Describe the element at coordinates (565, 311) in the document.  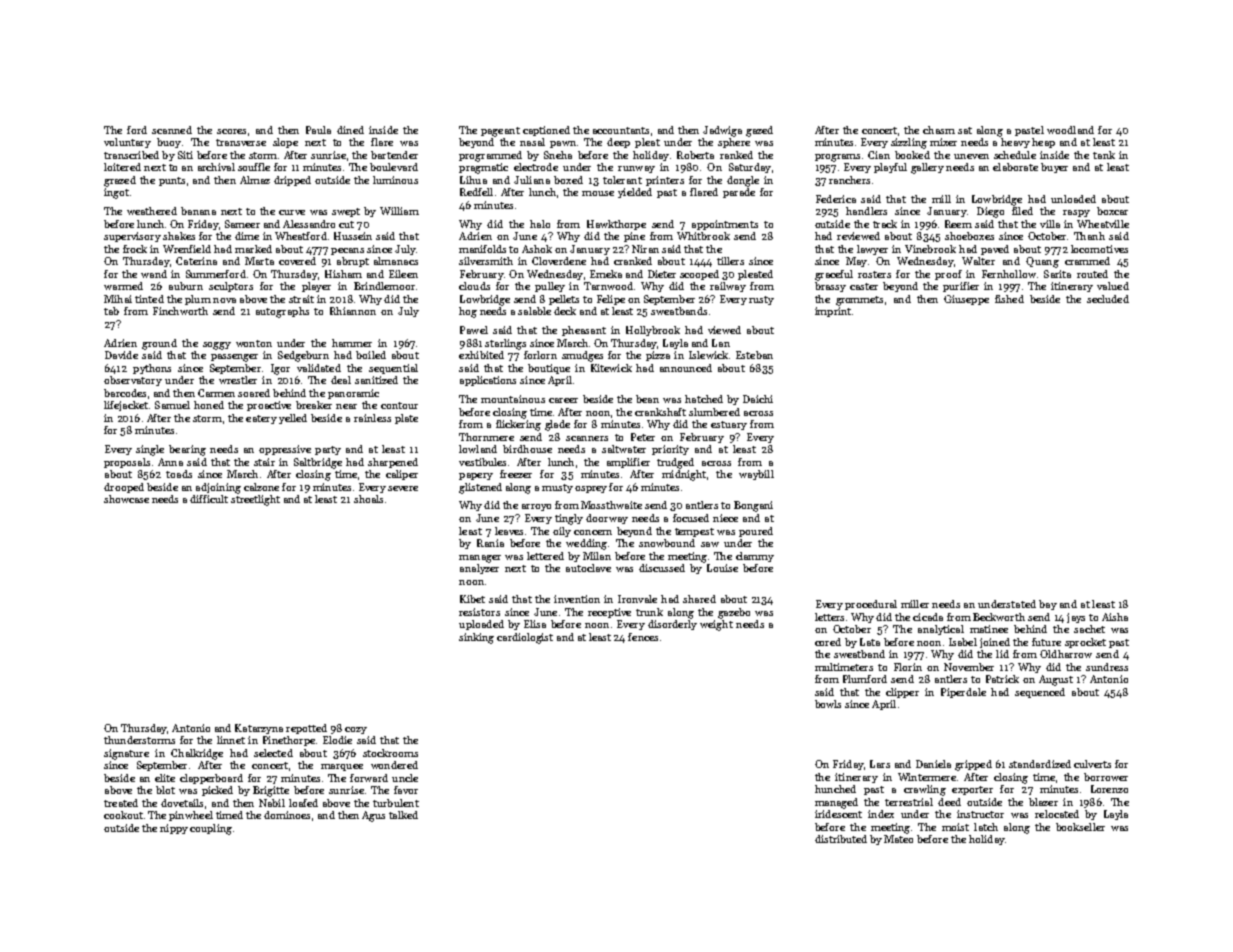
I see `deck` at that location.
